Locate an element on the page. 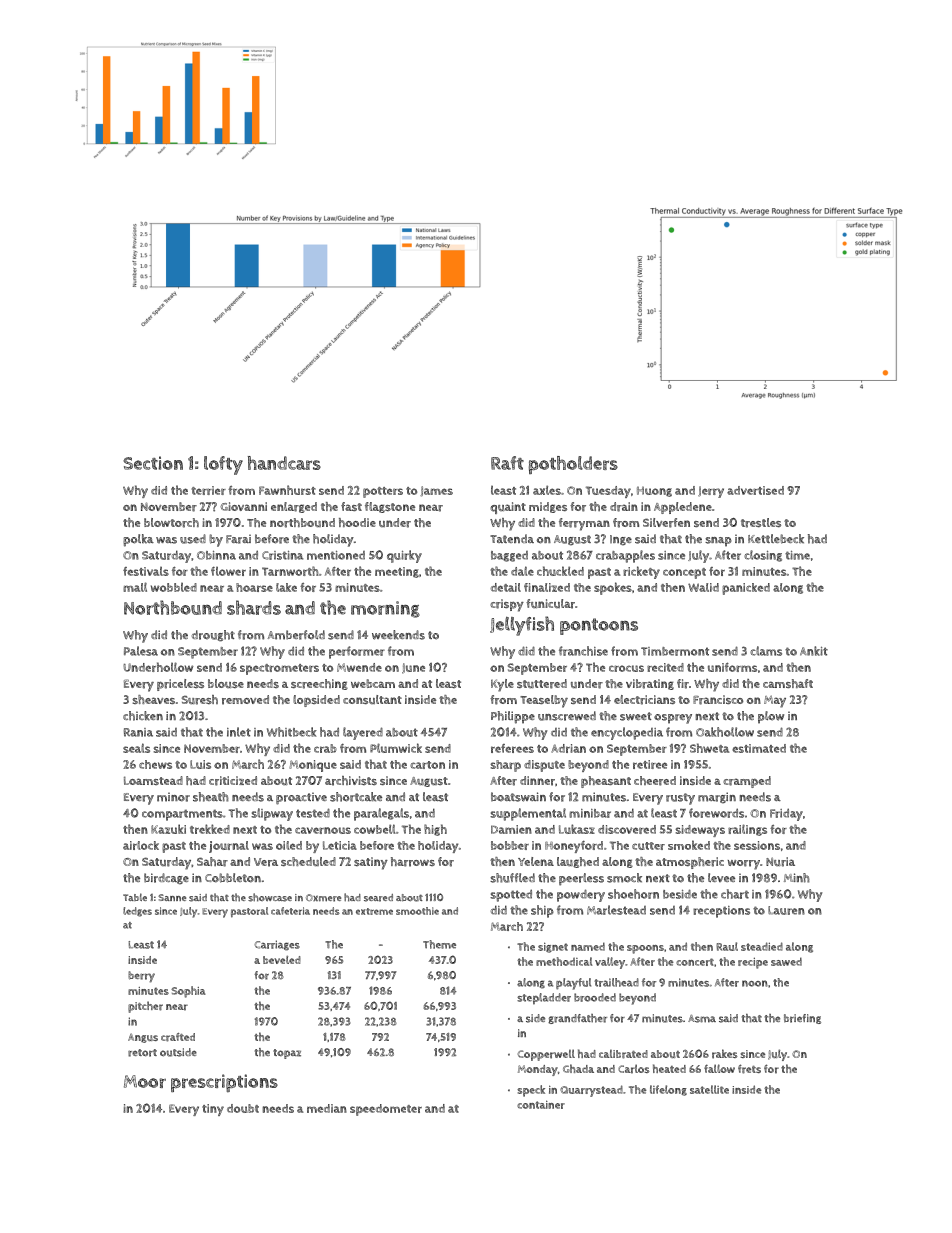 This image has height=1233, width=952. Yelena is located at coordinates (536, 861).
